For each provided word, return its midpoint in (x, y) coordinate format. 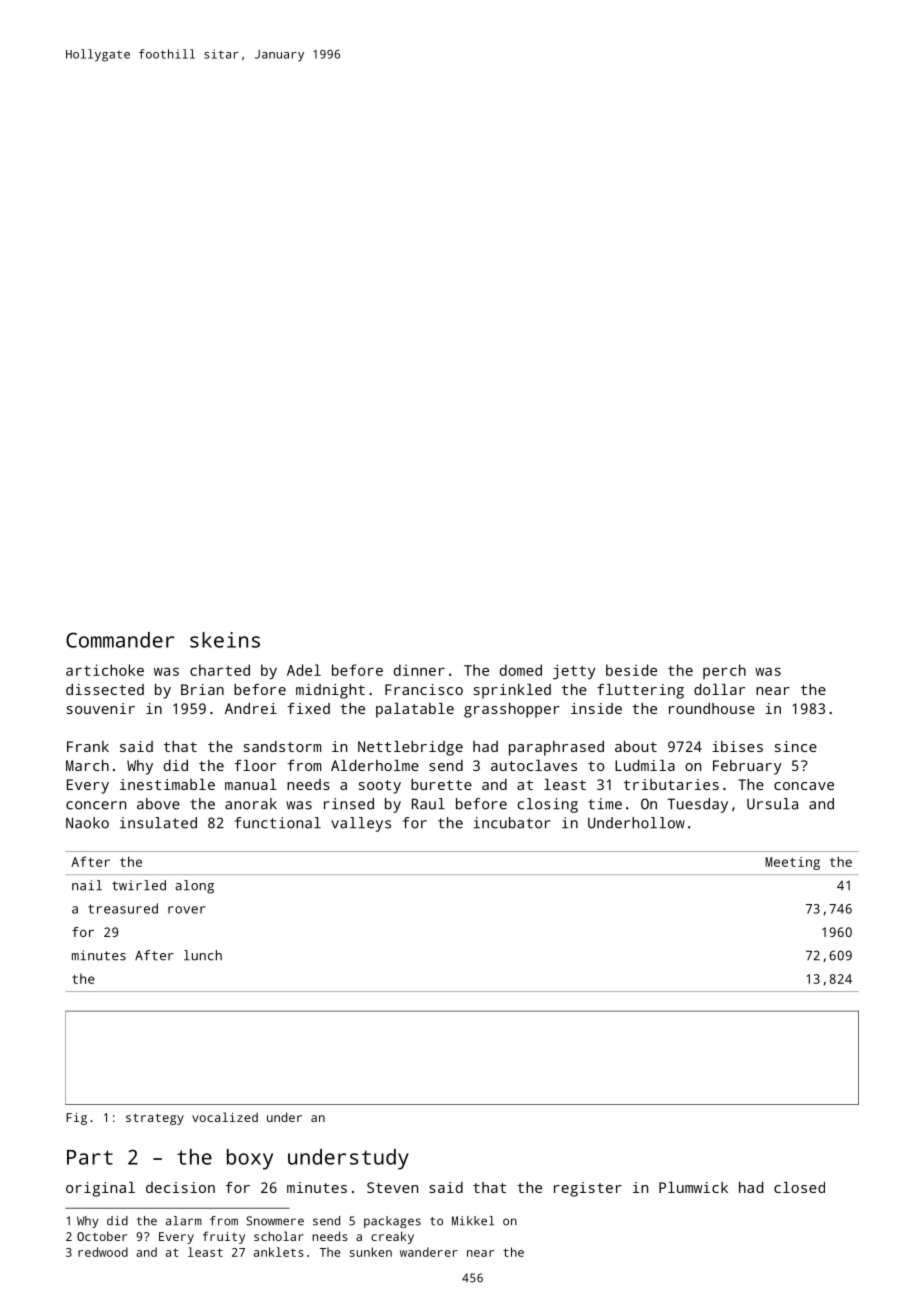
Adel (304, 670)
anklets (279, 1252)
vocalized (225, 1117)
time (605, 804)
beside (631, 670)
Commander (120, 640)
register (588, 1189)
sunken (371, 1252)
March (87, 765)
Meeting (792, 863)
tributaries (671, 784)
